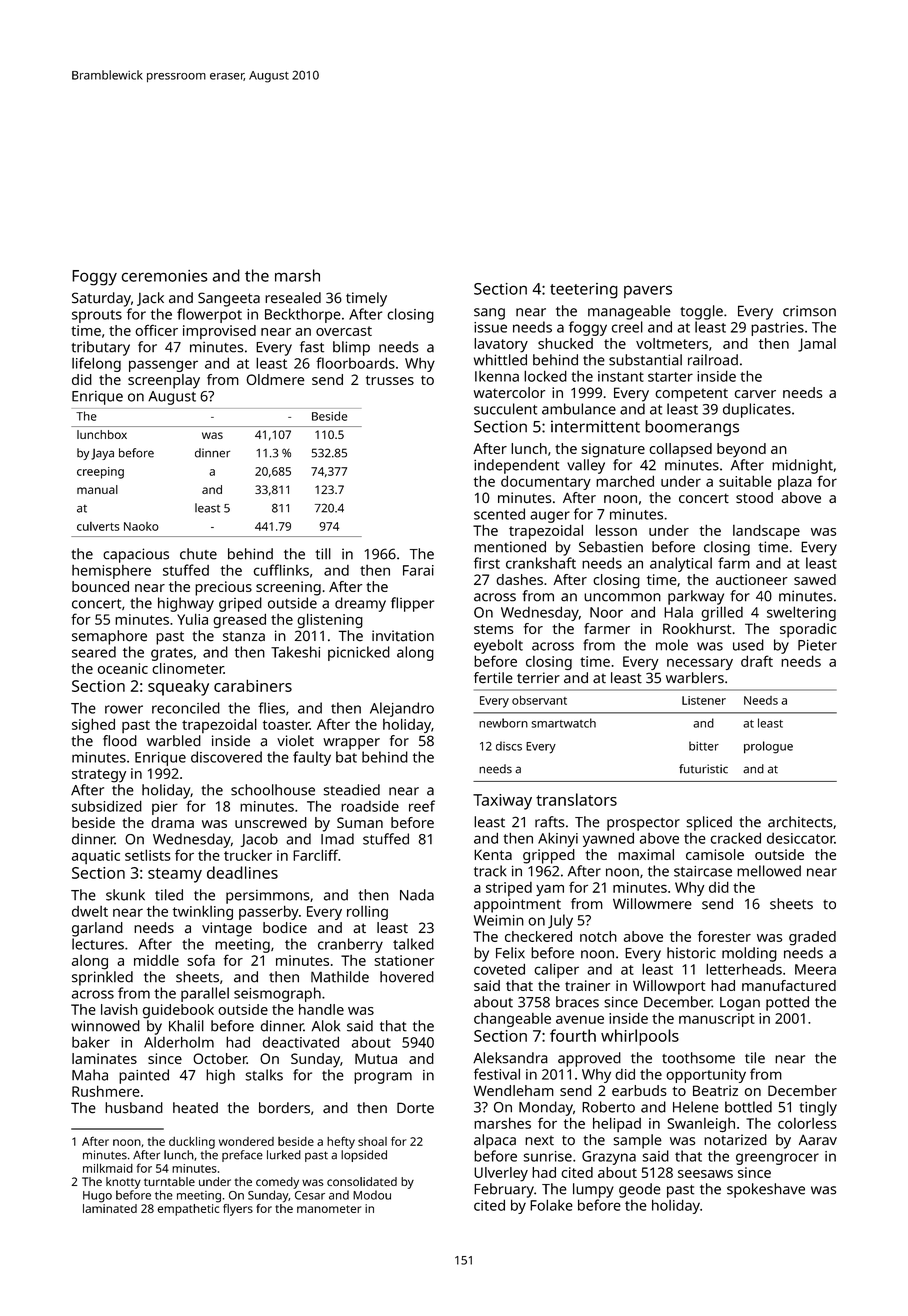 This page has width=908, height=1316. Describe the element at coordinates (490, 327) in the page. I see `issue` at that location.
